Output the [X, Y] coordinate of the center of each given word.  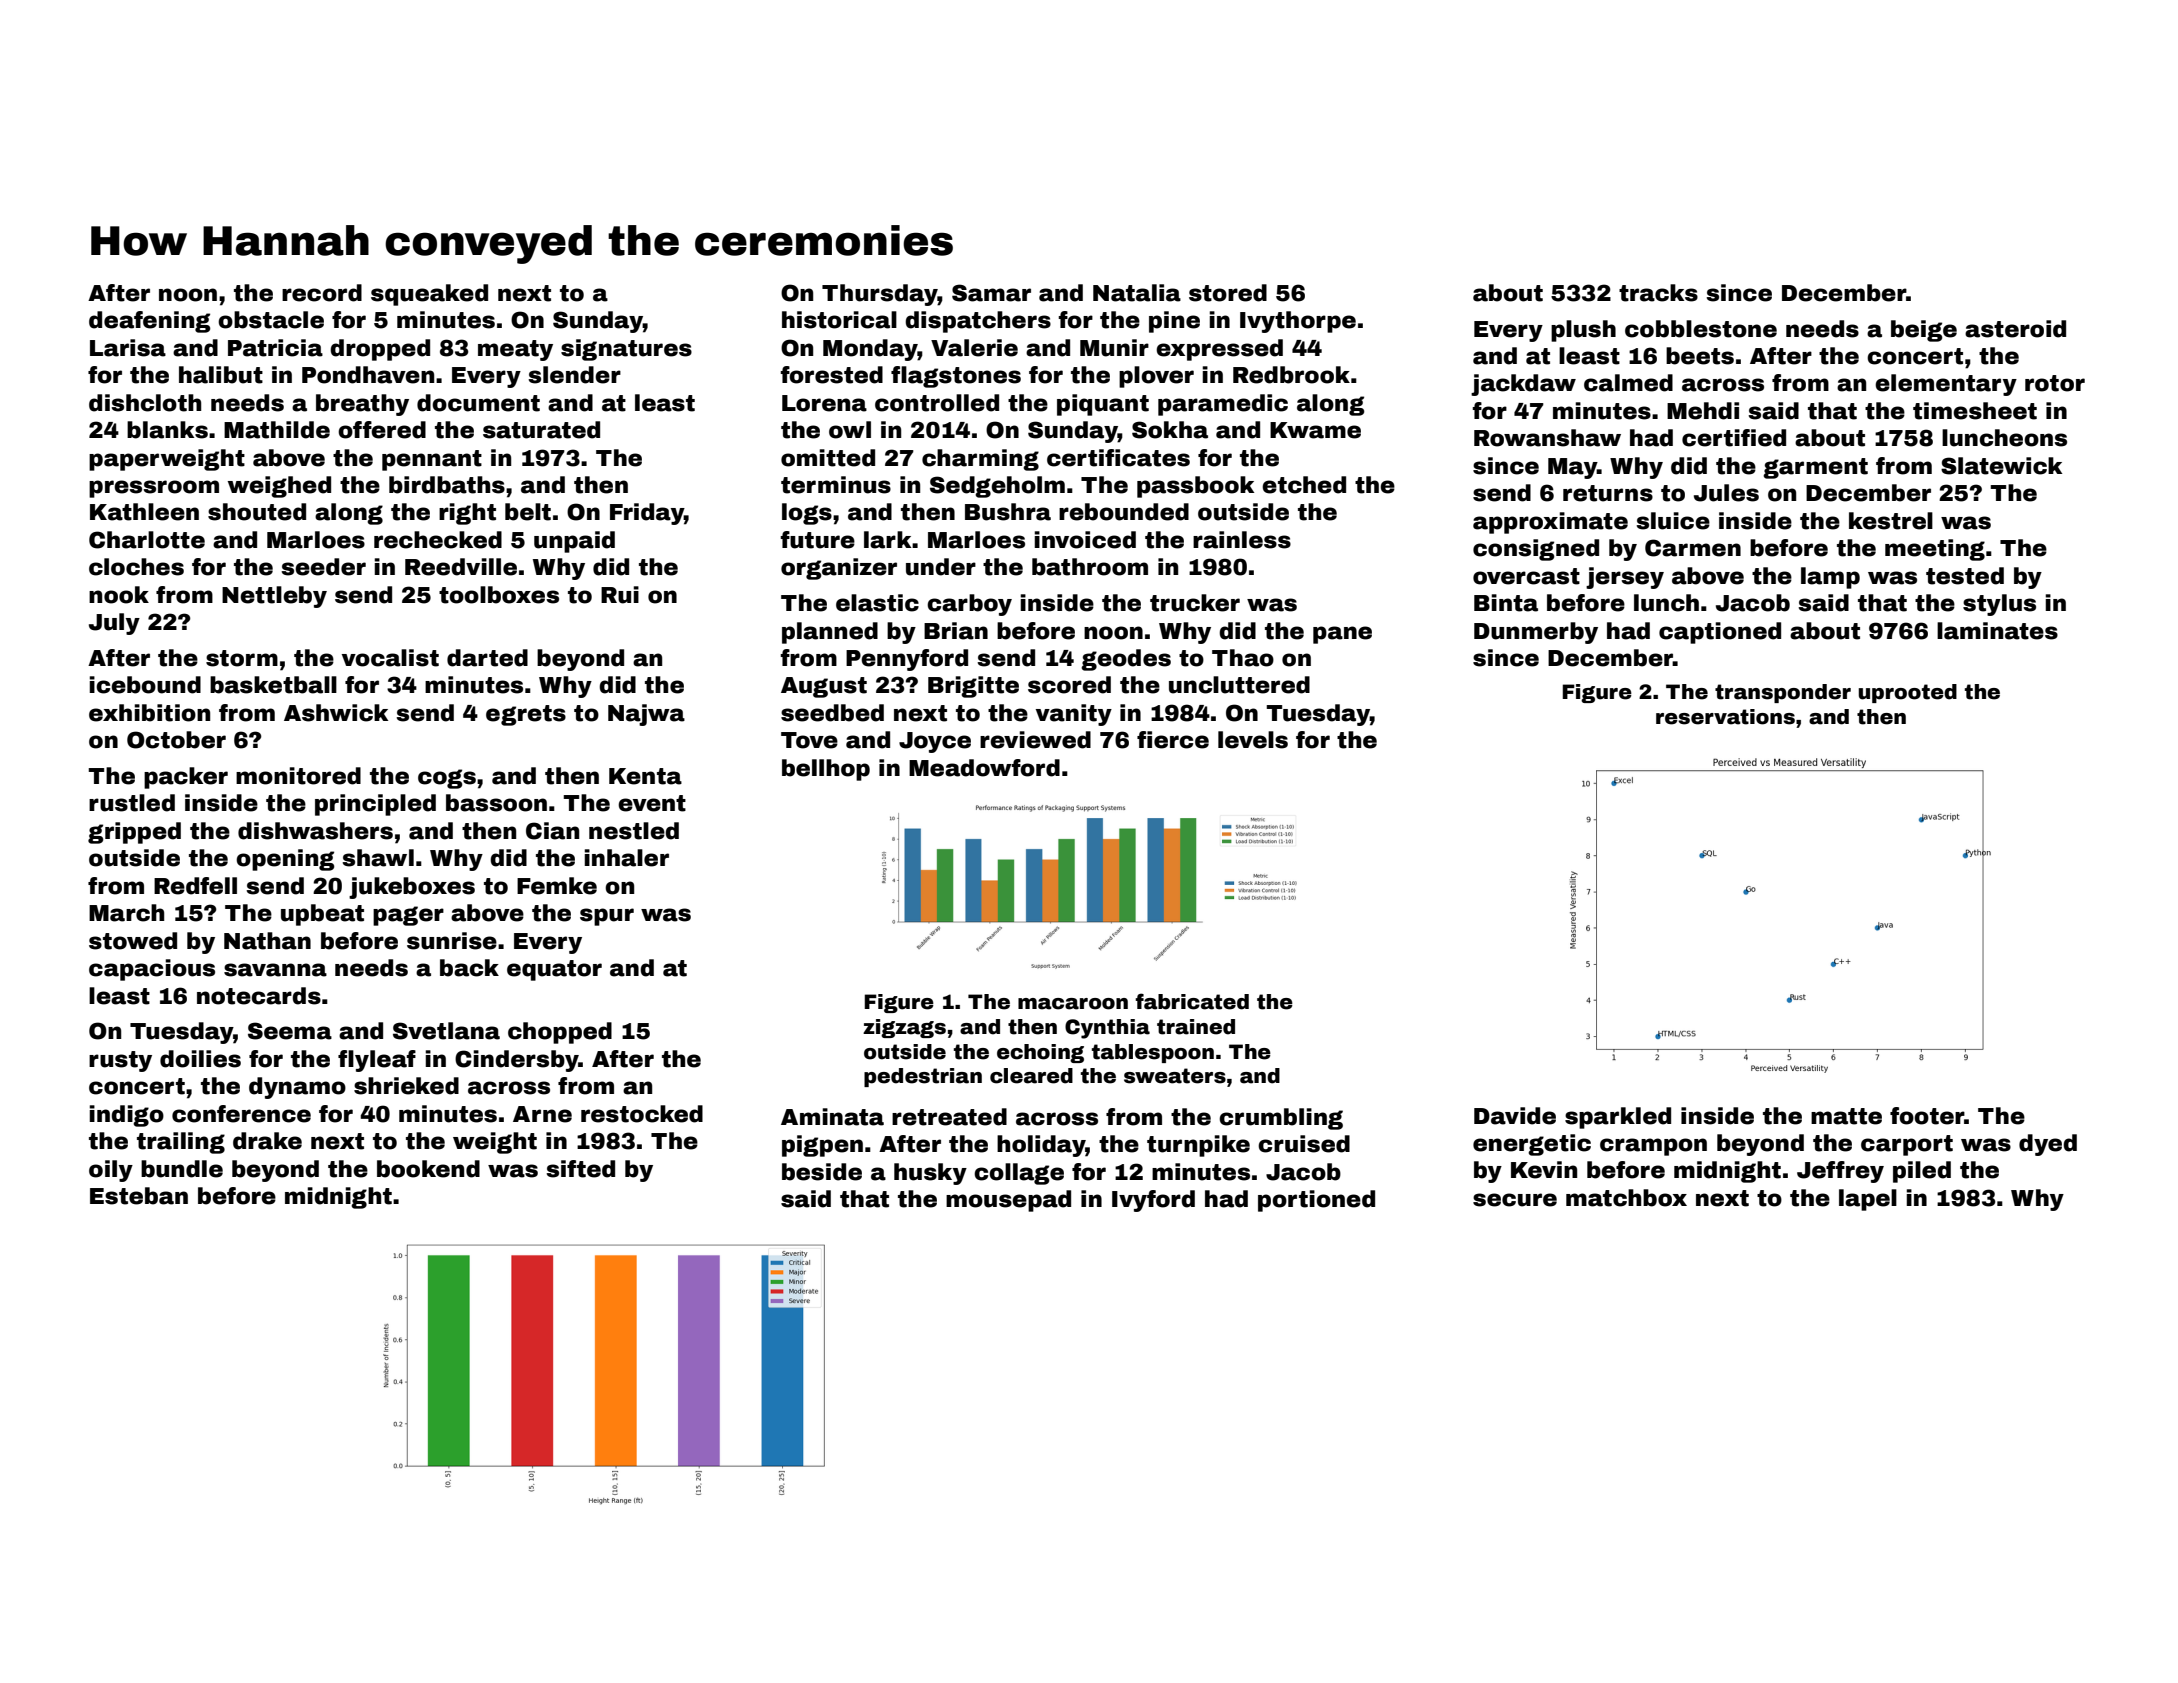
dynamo [297, 1088]
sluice [1673, 521]
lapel [1868, 1200]
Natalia [1137, 293]
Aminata [832, 1117]
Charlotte [147, 540]
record [322, 293]
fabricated [1192, 1001]
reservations [1725, 717]
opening [285, 860]
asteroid [2015, 329]
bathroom [1090, 567]
